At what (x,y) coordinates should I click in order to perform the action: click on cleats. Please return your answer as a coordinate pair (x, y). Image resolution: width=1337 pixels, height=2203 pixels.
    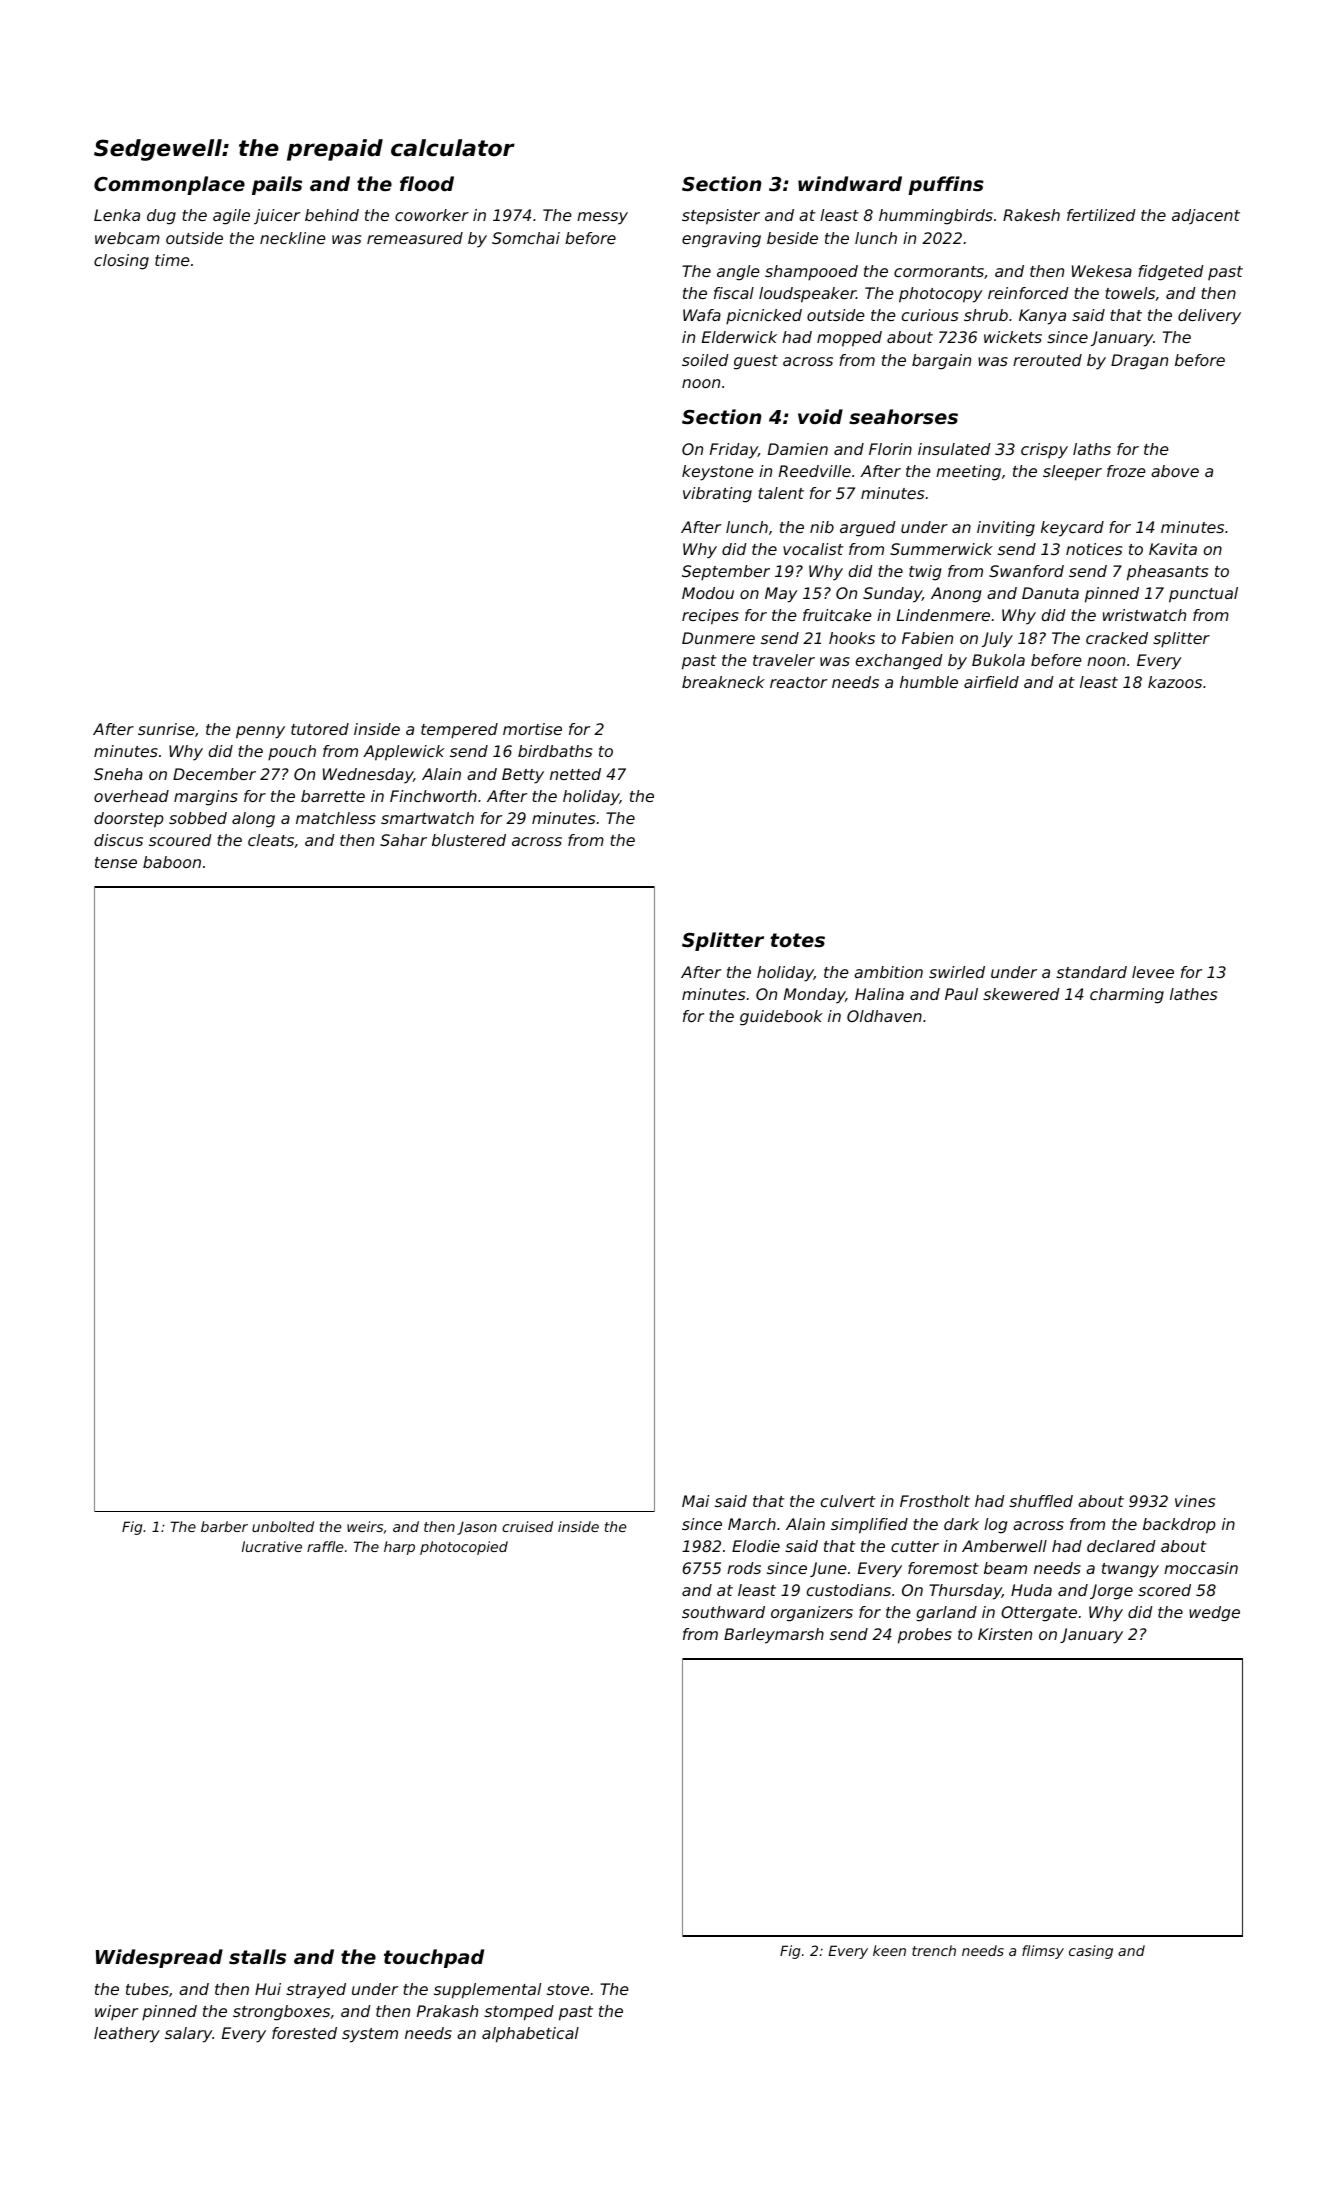
    Looking at the image, I should click on (271, 840).
